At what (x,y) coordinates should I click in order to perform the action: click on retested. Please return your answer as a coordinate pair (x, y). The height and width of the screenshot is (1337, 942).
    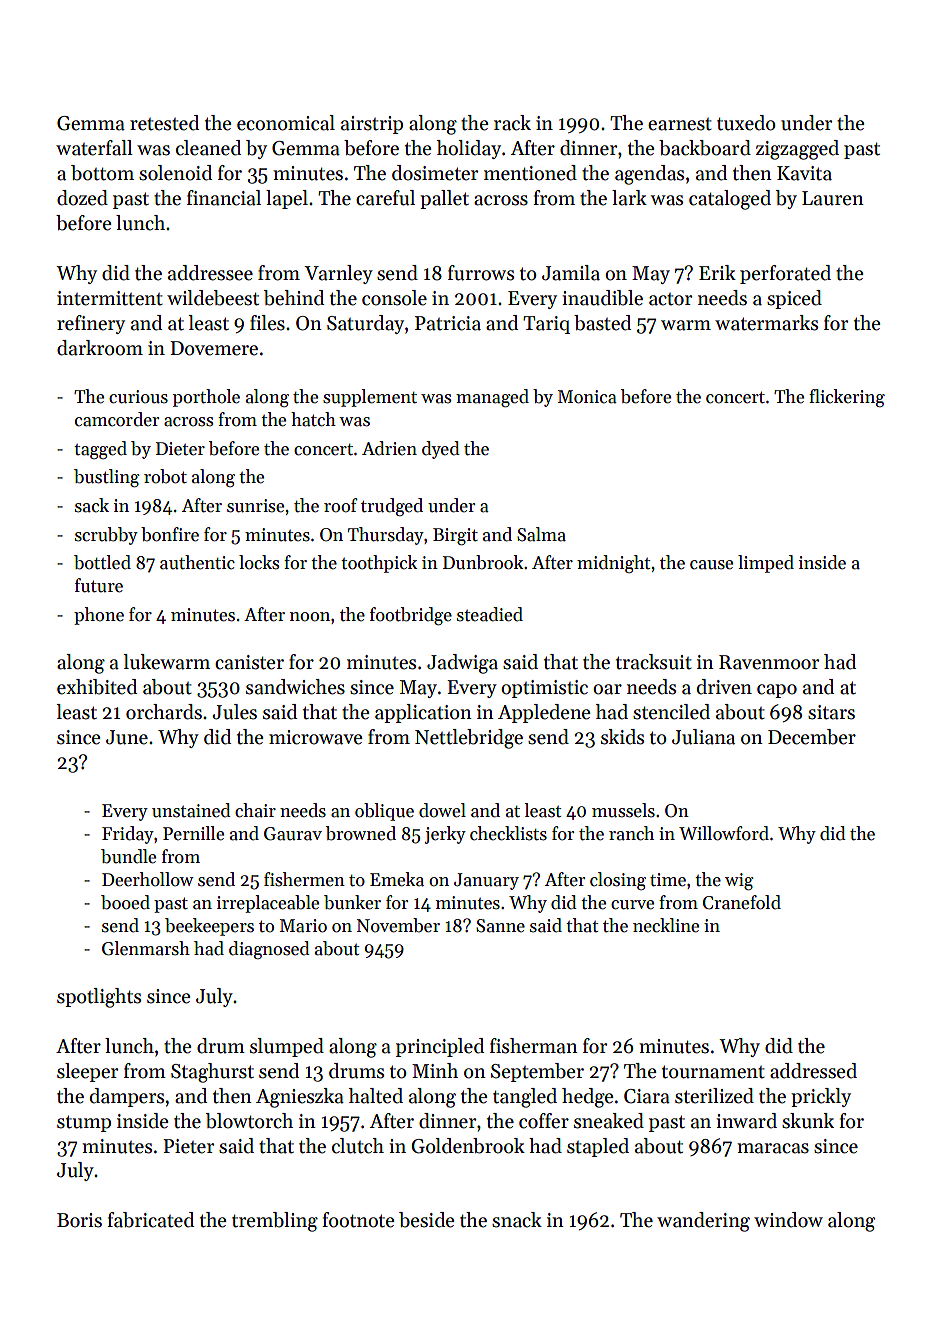
    Looking at the image, I should click on (164, 123).
